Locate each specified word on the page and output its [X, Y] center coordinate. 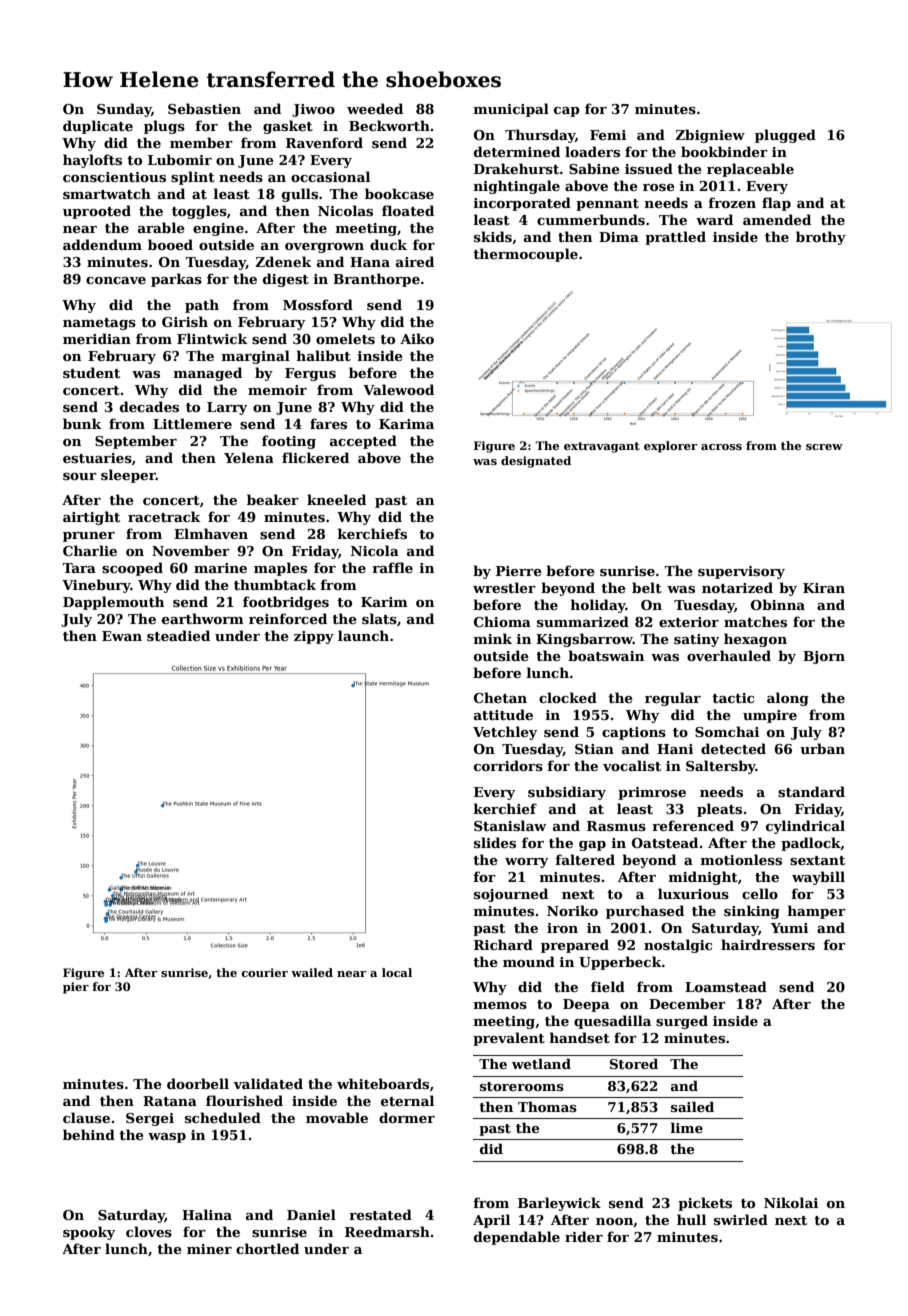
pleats [719, 810]
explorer [671, 447]
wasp [167, 1138]
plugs [164, 127]
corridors [508, 765]
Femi [608, 135]
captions [634, 733]
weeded [375, 108]
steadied [178, 635]
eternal [407, 1100]
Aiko [417, 338]
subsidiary [567, 793]
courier [264, 972]
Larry [227, 408]
